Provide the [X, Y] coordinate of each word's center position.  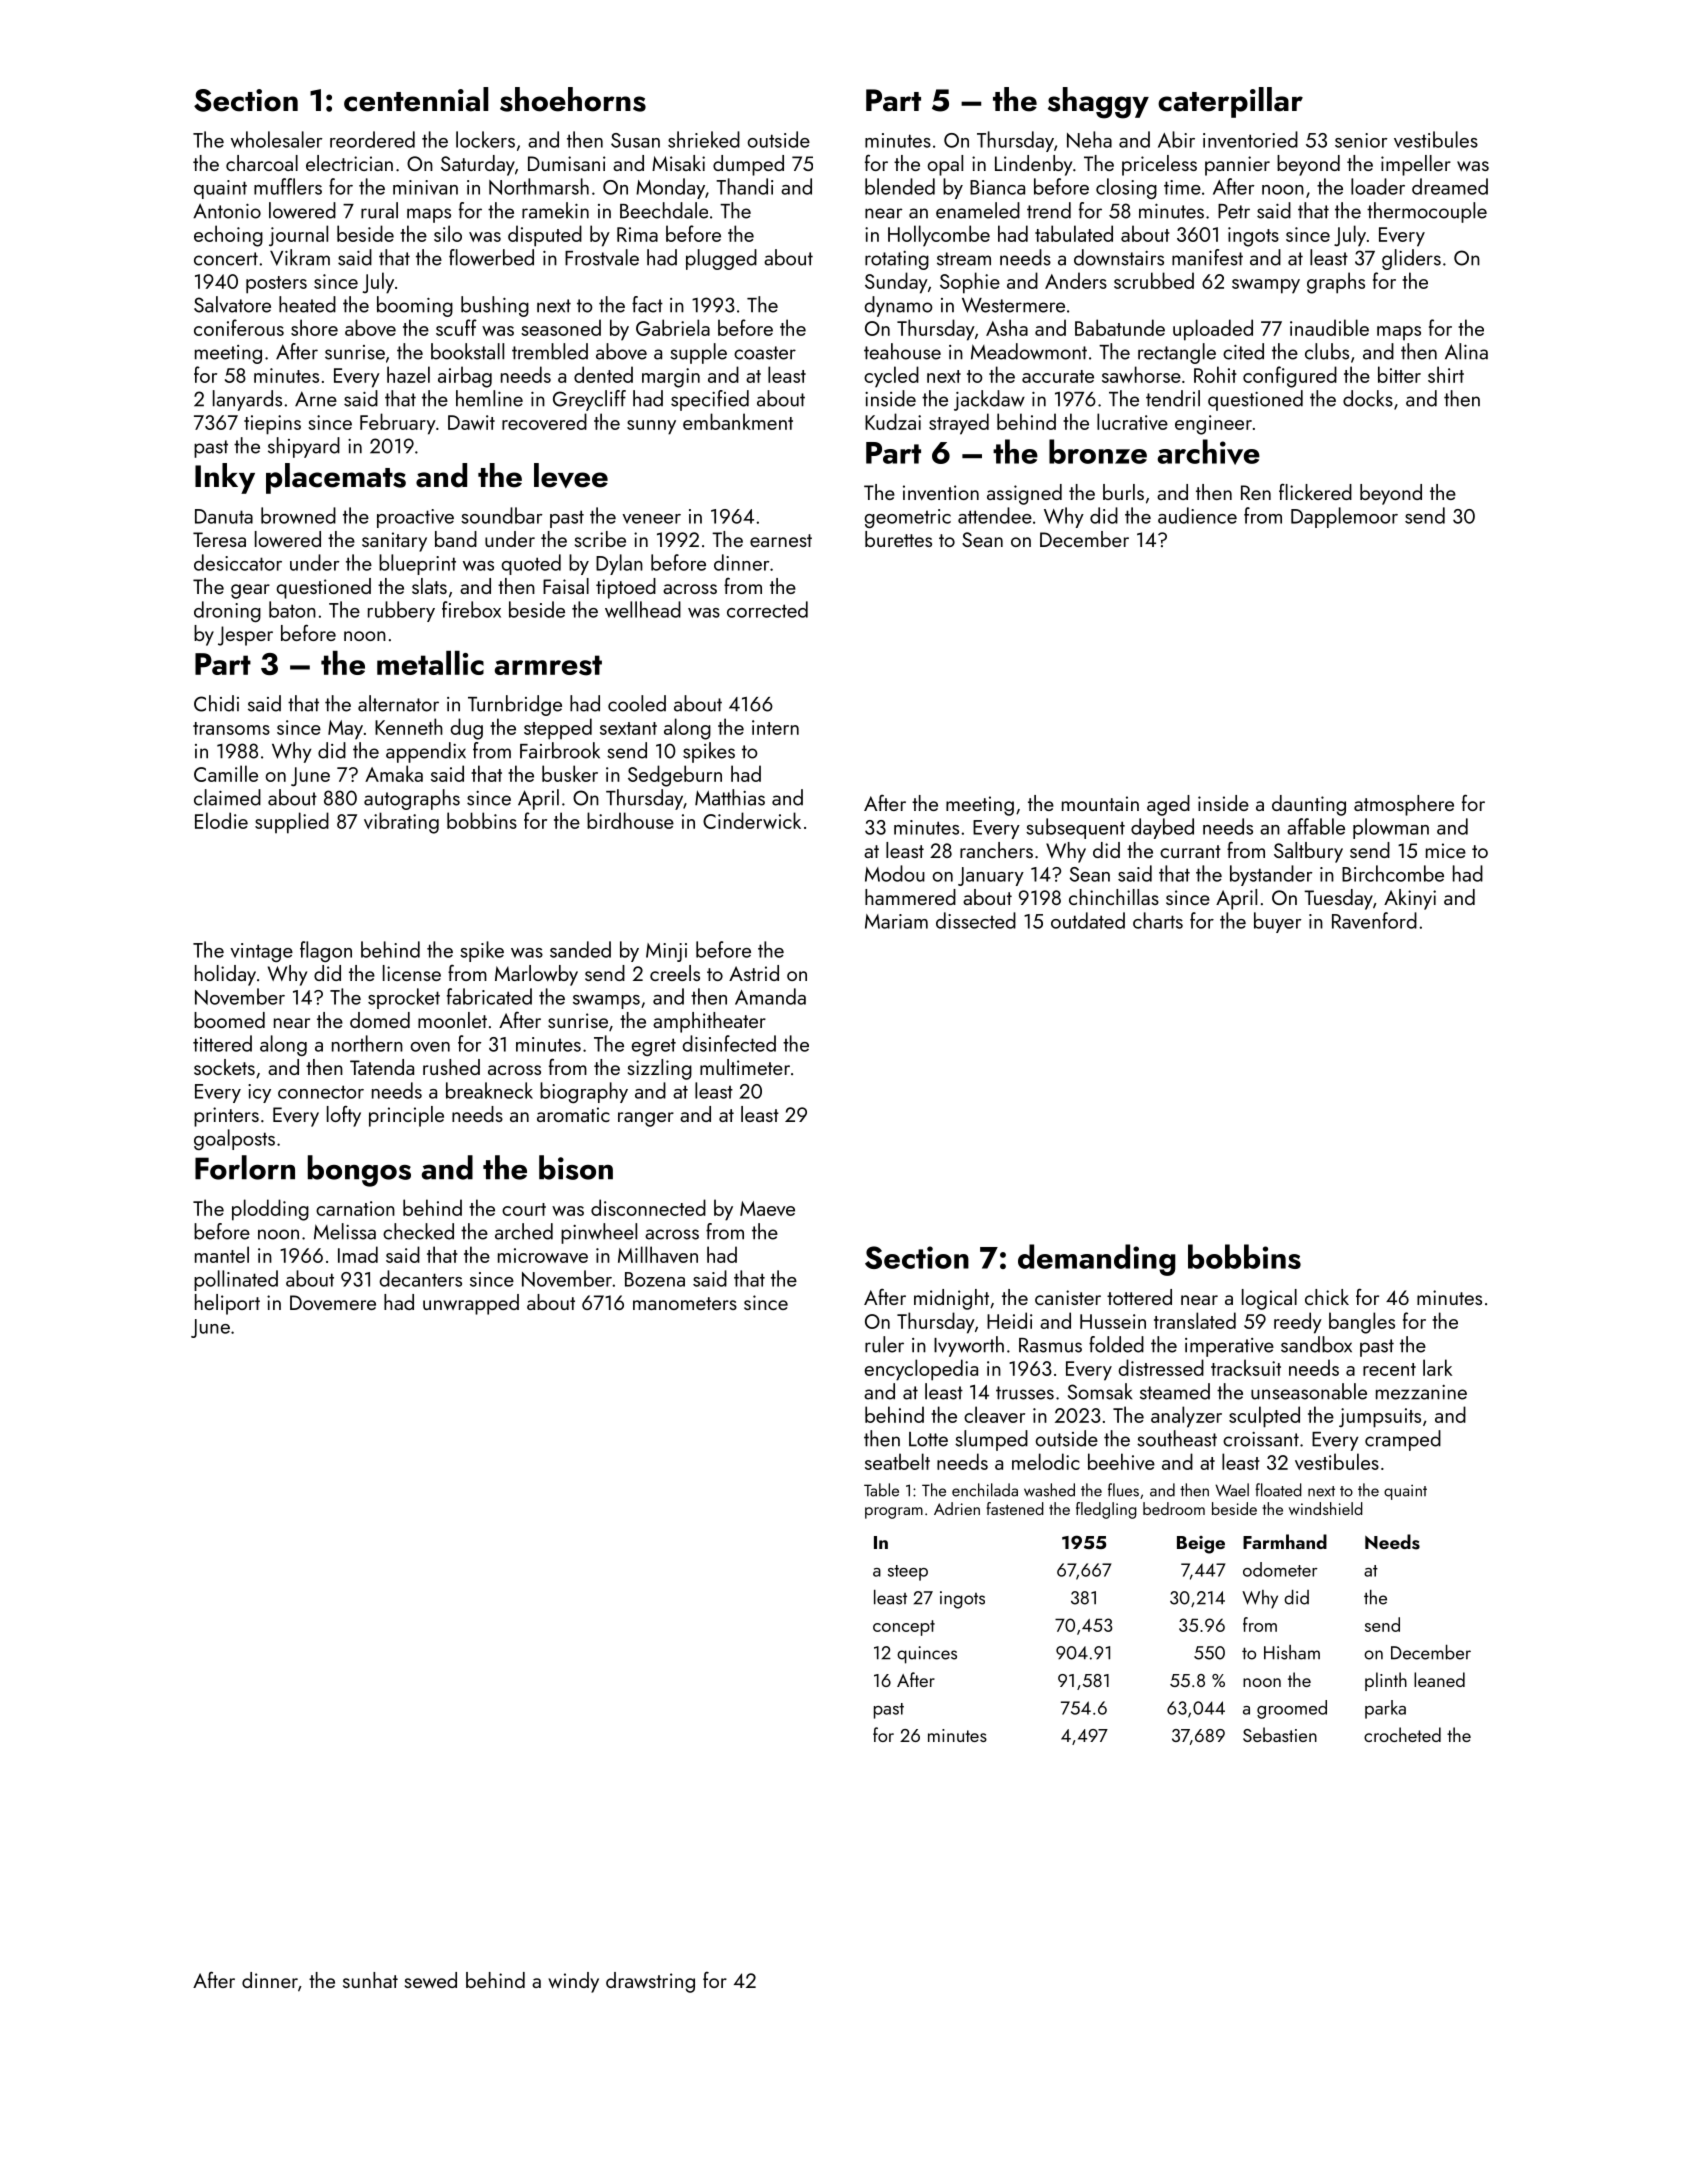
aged [1168, 805]
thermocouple [1427, 212]
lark [1437, 1367]
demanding [1097, 1260]
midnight [951, 1299]
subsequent [1075, 828]
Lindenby [1033, 165]
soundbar [501, 515]
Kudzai [893, 421]
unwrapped [471, 1304]
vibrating [401, 823]
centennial [416, 99]
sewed [431, 1980]
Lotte [928, 1439]
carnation [355, 1208]
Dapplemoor [1344, 517]
